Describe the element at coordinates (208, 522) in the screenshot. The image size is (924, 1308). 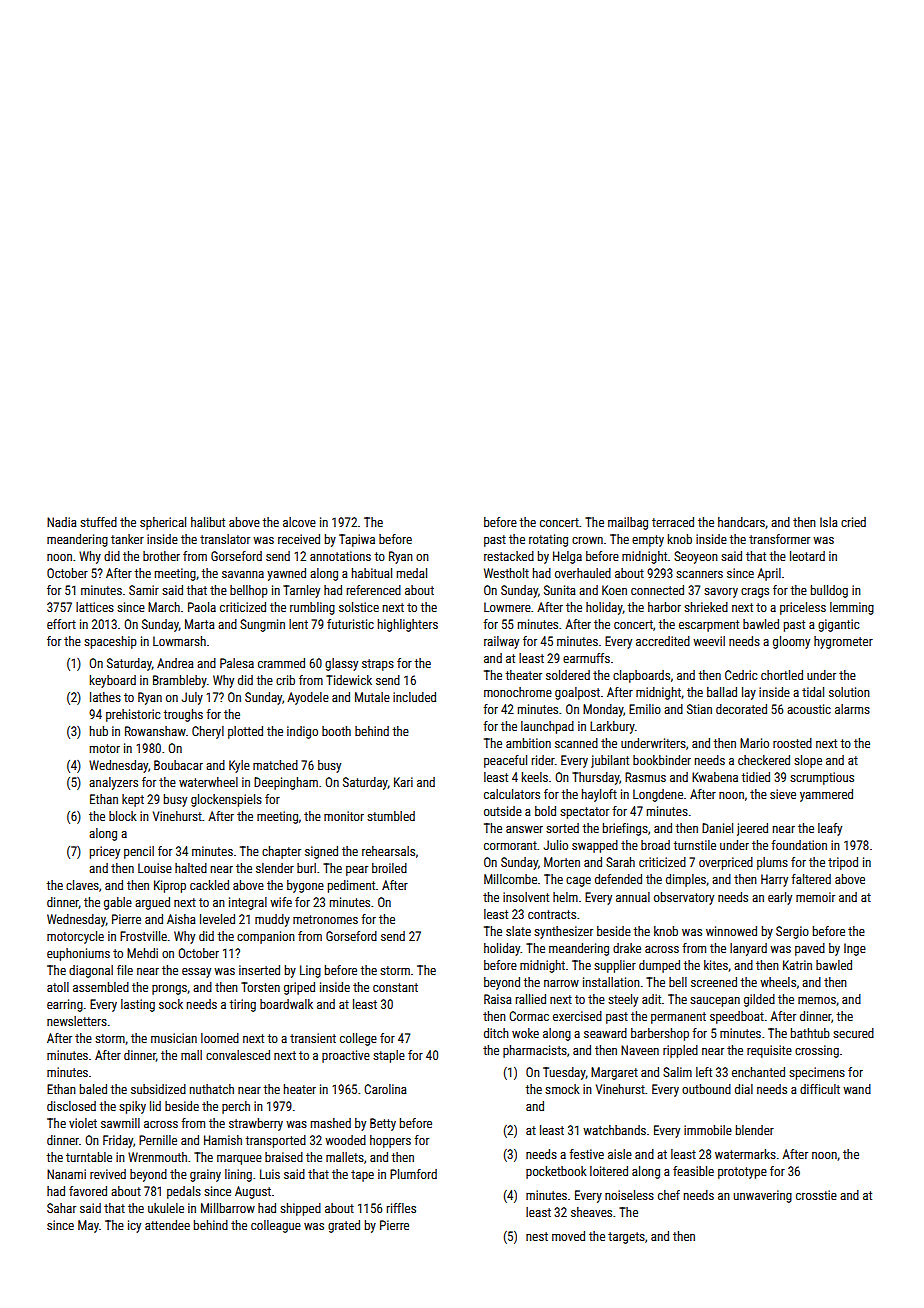
I see `halibut` at that location.
